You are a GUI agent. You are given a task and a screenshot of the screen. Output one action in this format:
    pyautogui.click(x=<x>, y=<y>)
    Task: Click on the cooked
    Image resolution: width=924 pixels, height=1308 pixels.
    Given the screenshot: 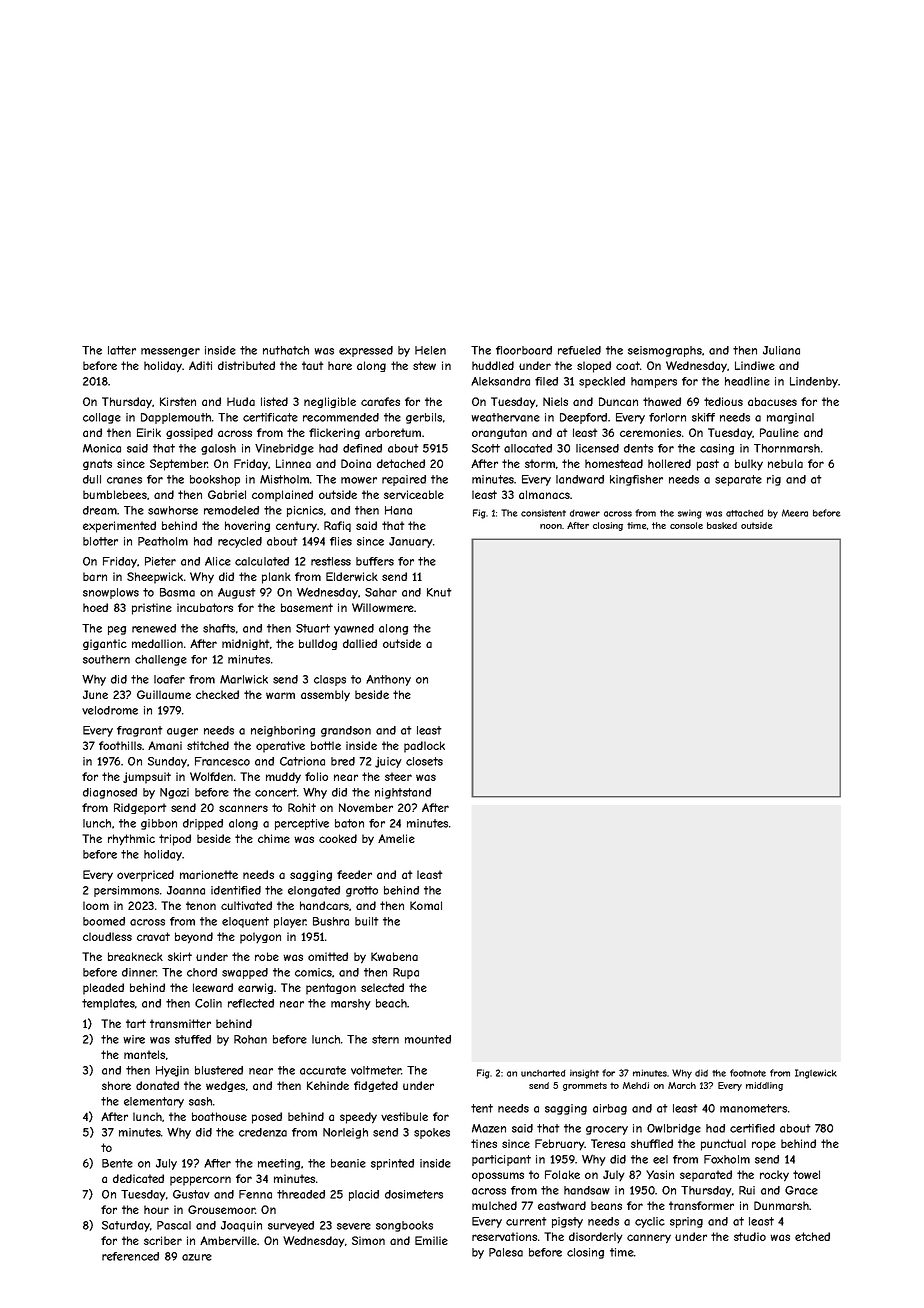 What is the action you would take?
    pyautogui.click(x=338, y=838)
